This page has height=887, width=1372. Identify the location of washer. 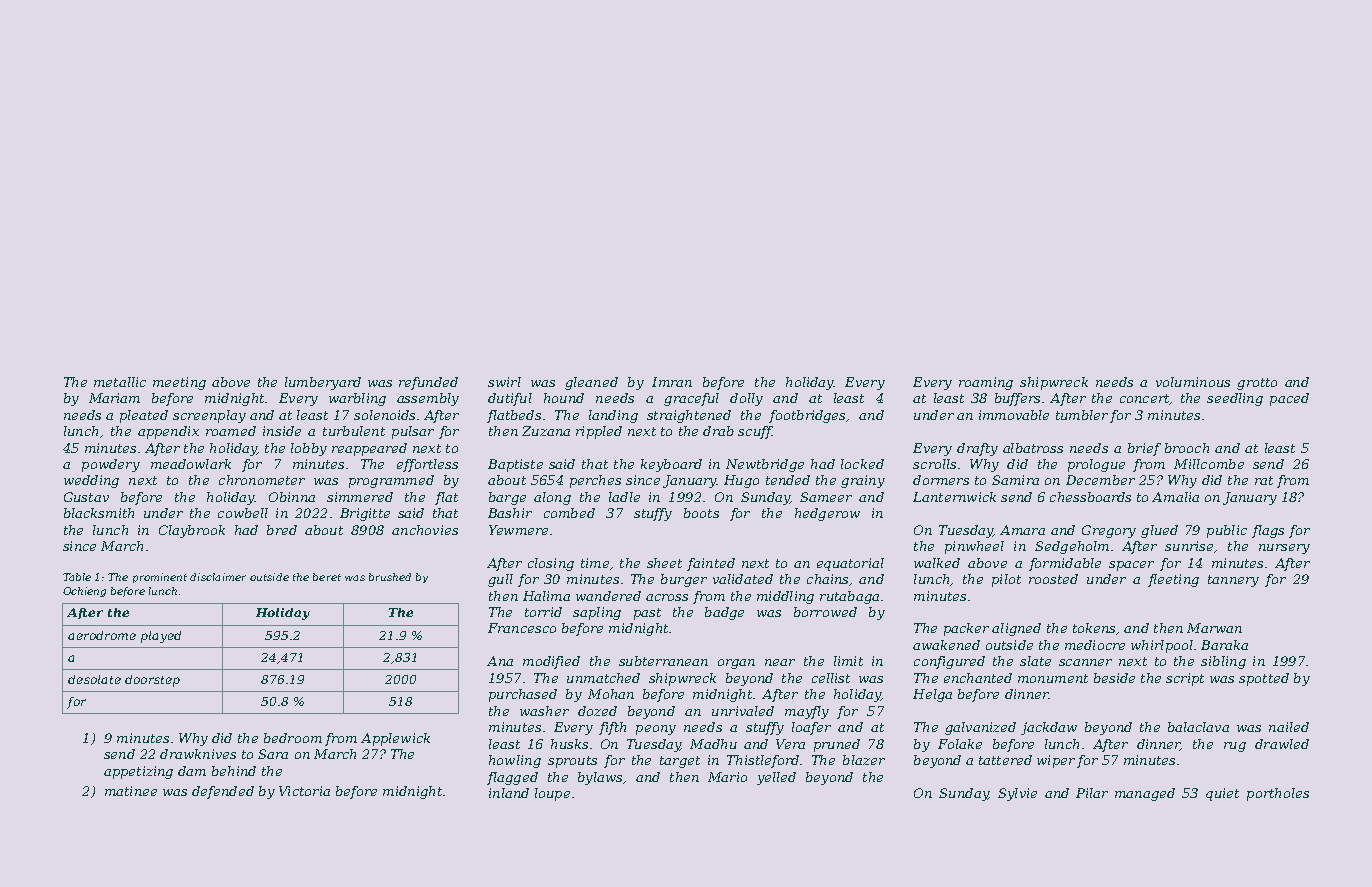
(544, 711).
